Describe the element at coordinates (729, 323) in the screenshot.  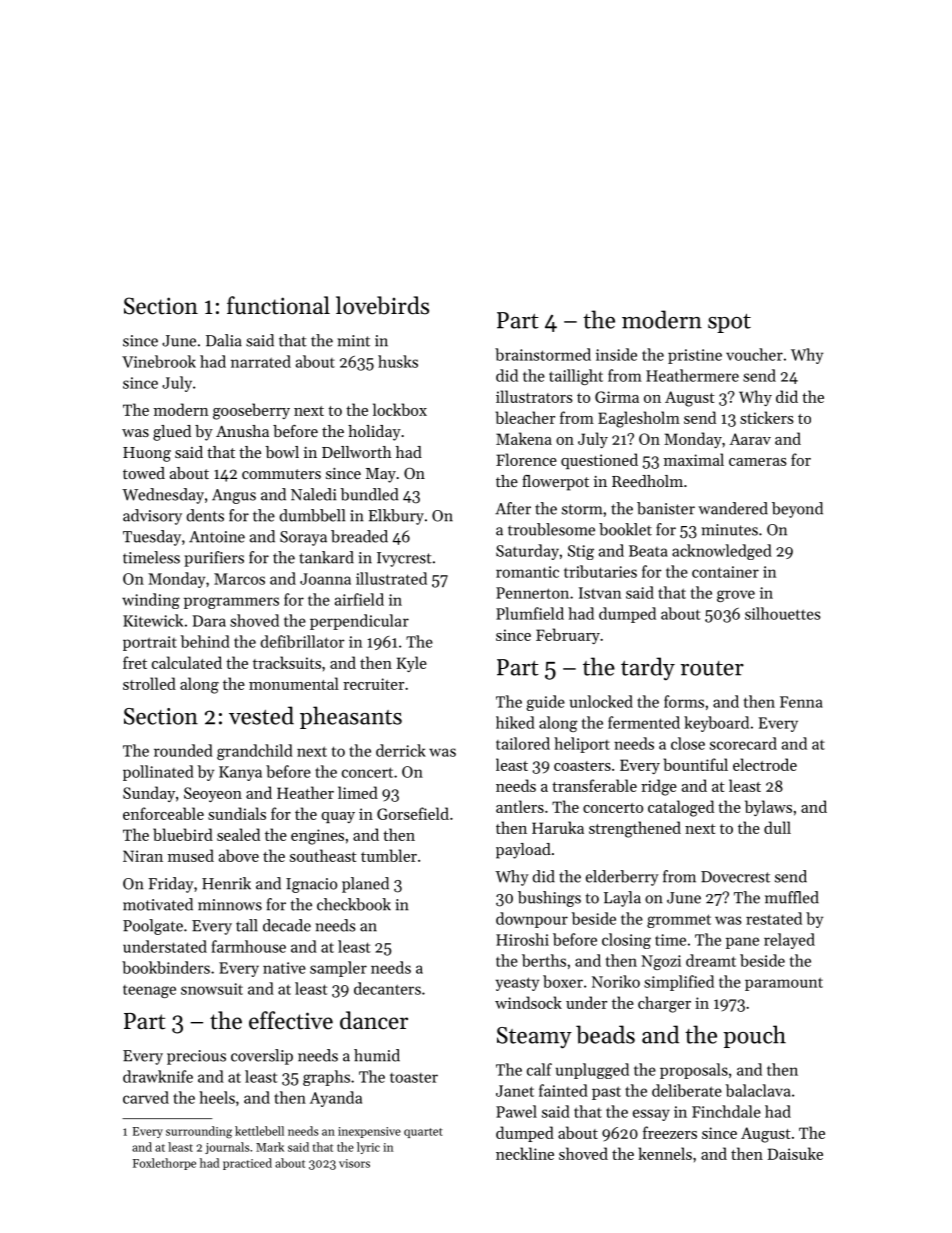
I see `spot` at that location.
